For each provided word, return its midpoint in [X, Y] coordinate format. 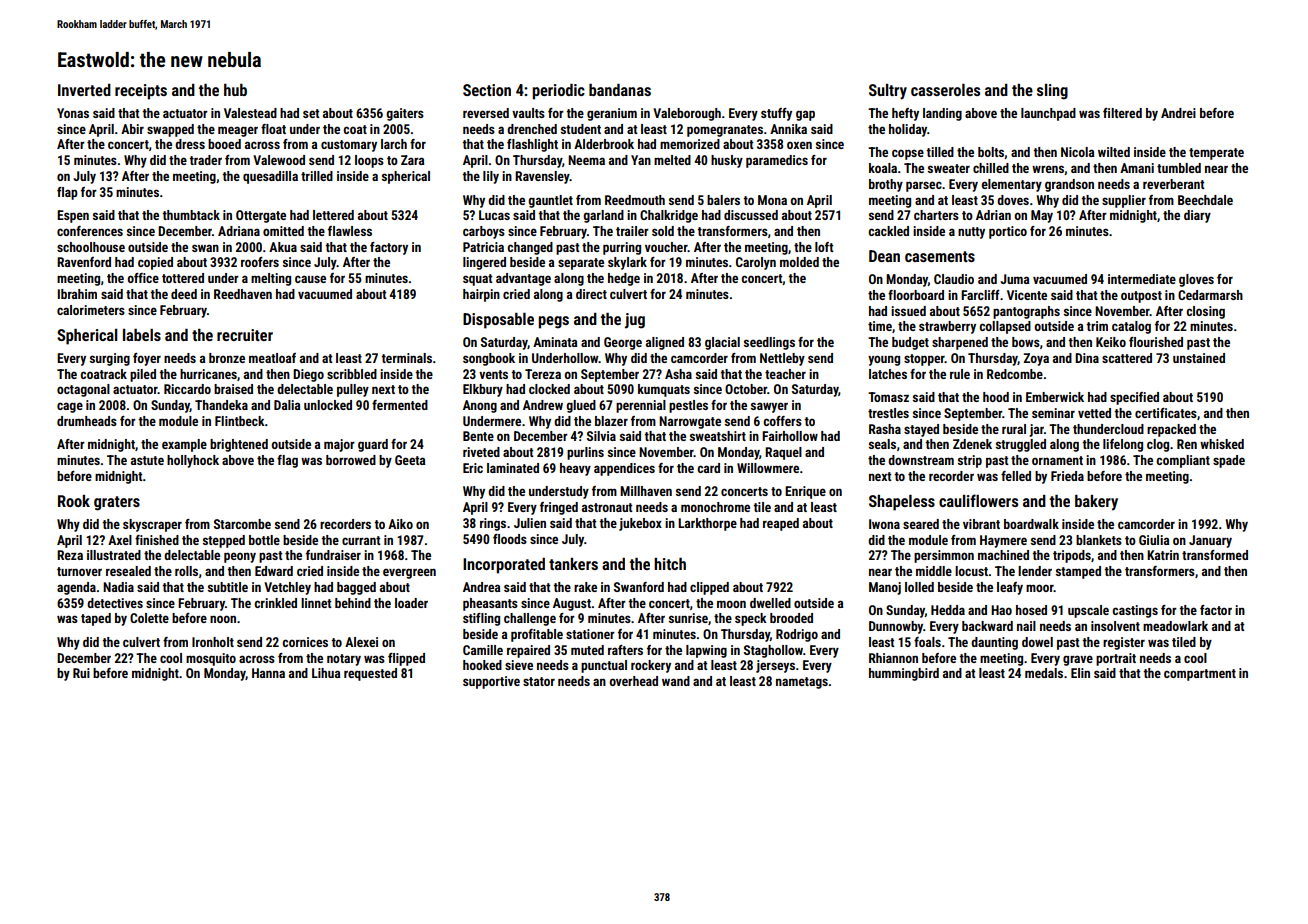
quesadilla [270, 177]
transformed [1215, 555]
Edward [274, 571]
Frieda [1067, 476]
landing [942, 114]
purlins [585, 453]
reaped [781, 524]
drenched [532, 129]
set [311, 113]
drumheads [87, 421]
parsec [924, 186]
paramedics [777, 161]
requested [370, 674]
